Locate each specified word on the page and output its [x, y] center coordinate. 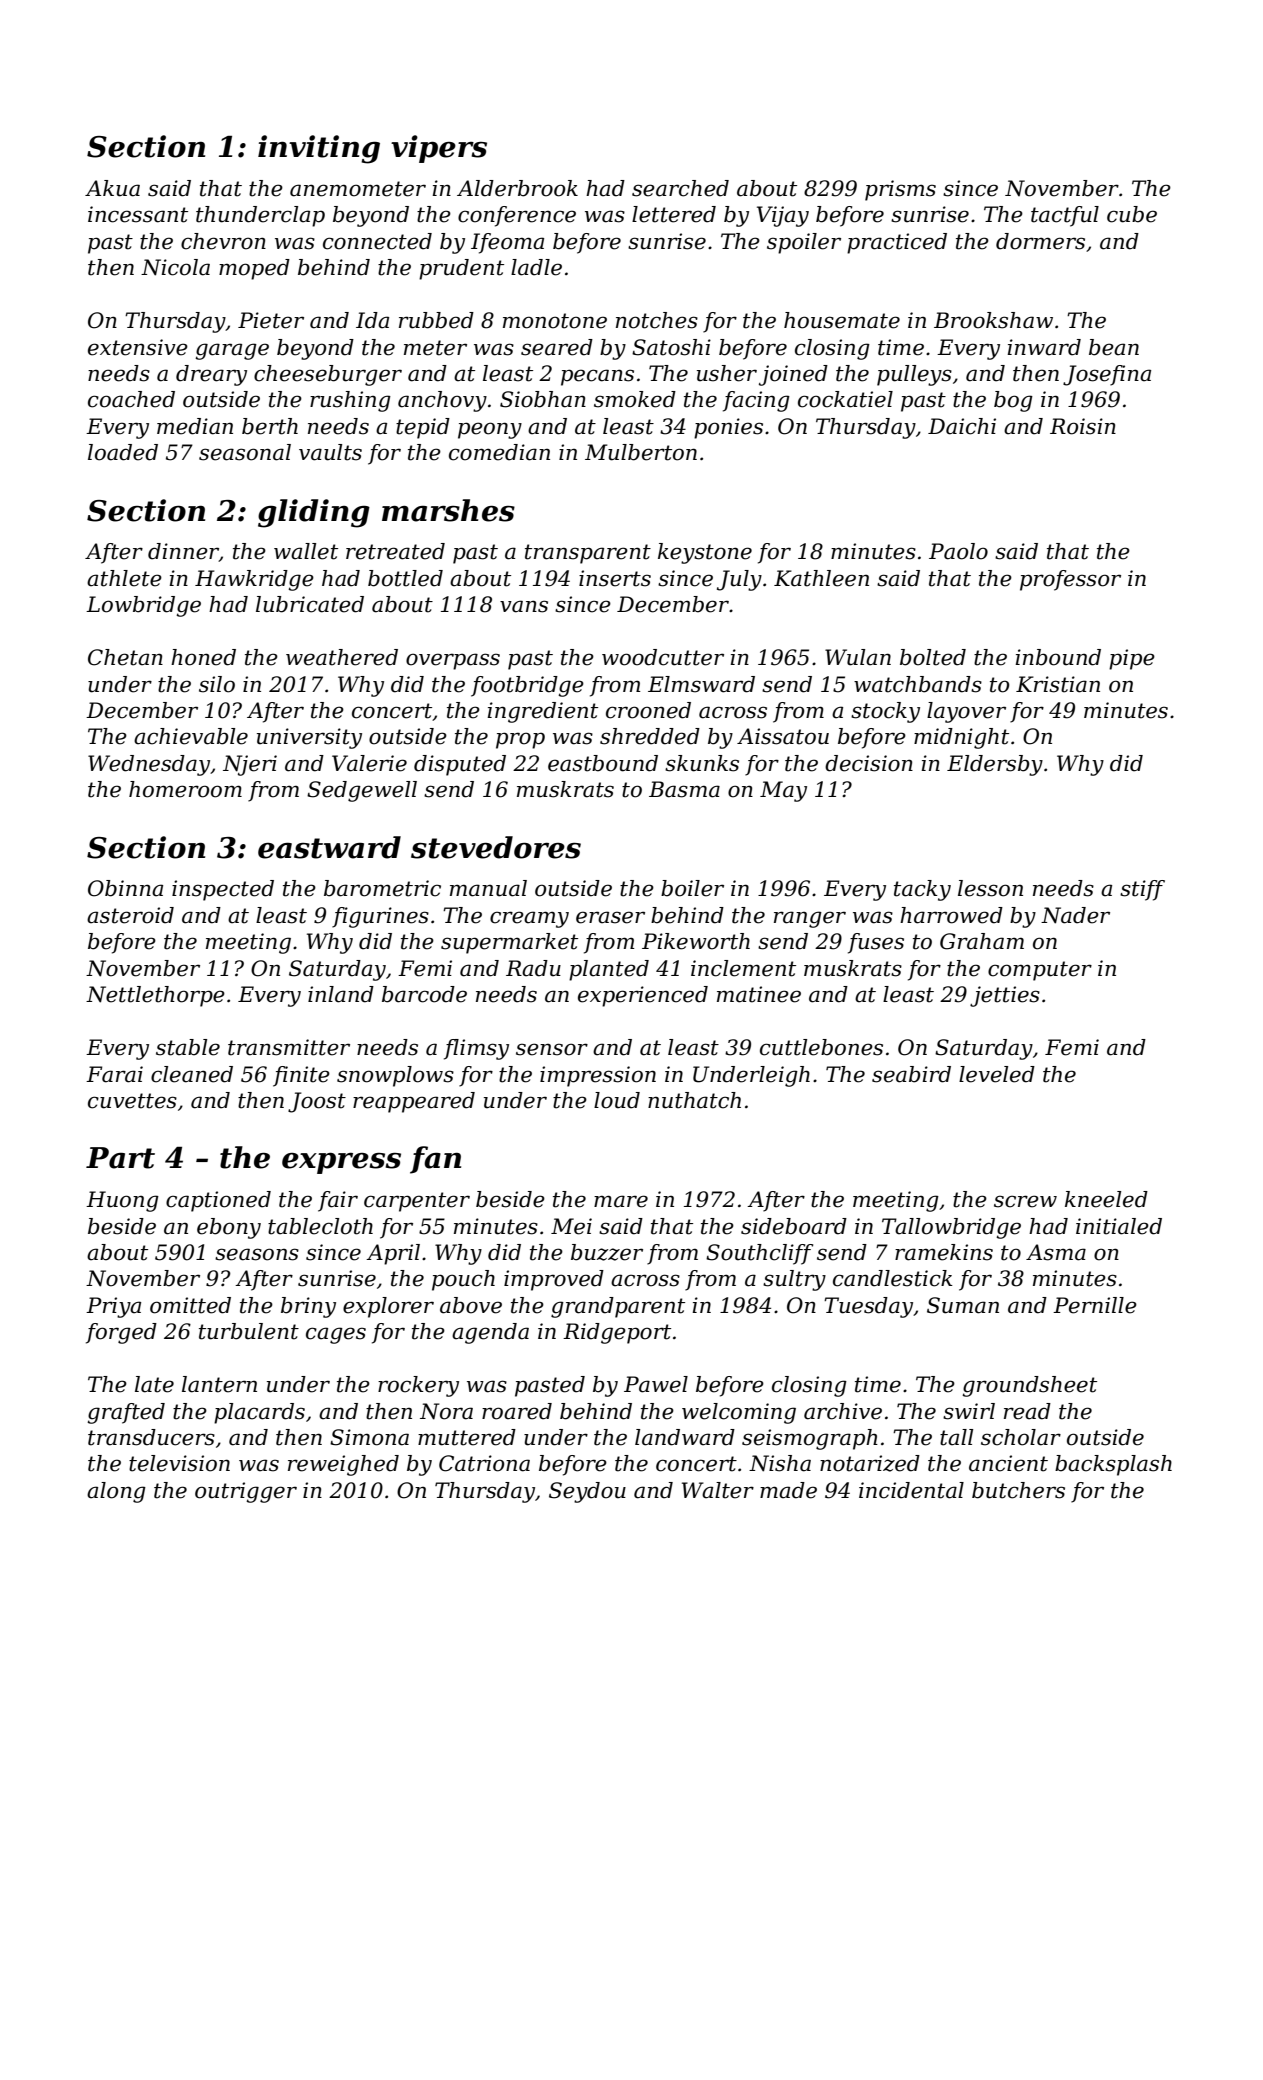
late [154, 1384]
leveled [997, 1074]
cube [1132, 214]
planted [609, 970]
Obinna [125, 888]
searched [680, 188]
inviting [319, 149]
